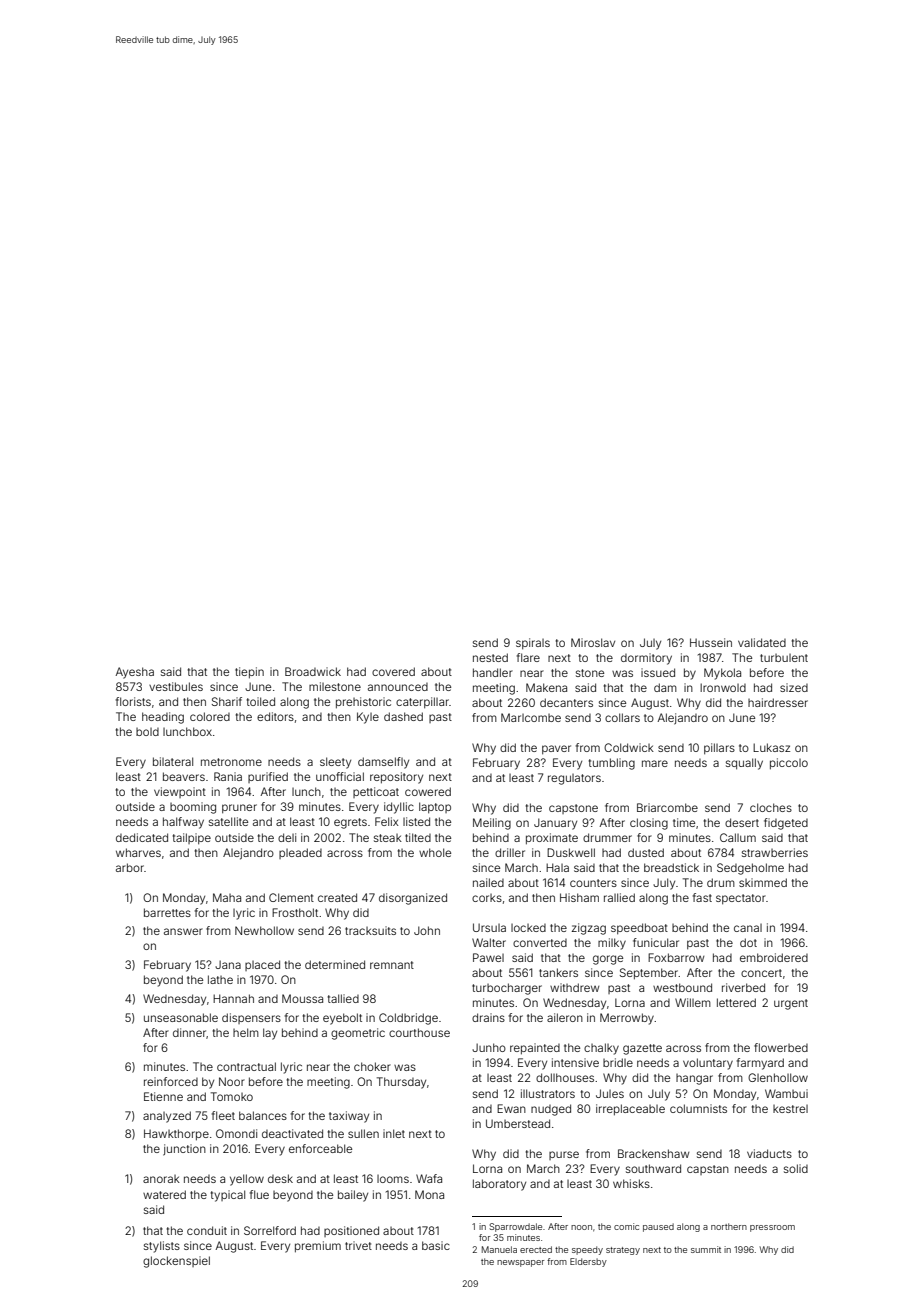 The image size is (924, 1308). I want to click on withdrew, so click(574, 987).
